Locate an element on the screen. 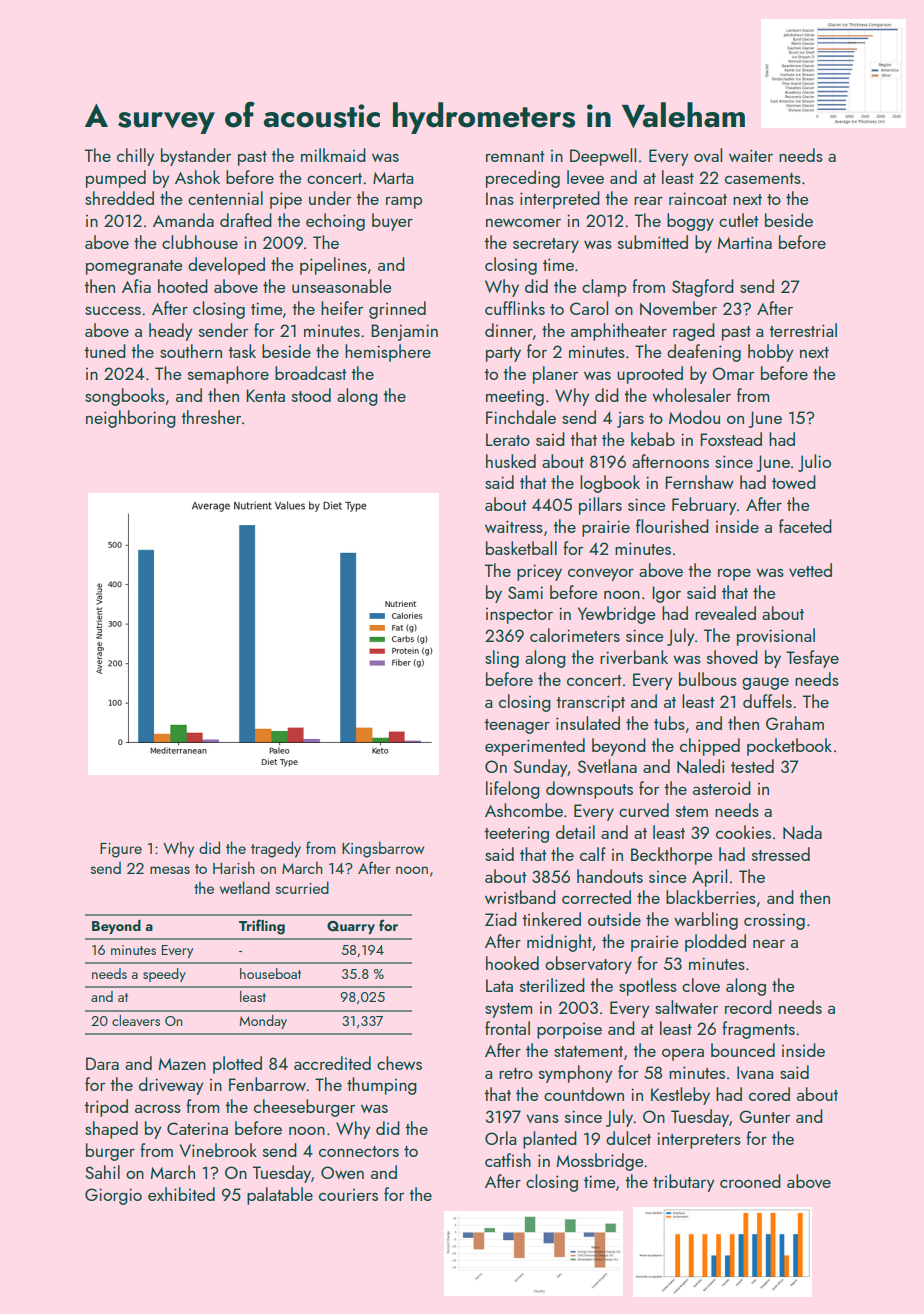  chilly is located at coordinates (136, 157).
